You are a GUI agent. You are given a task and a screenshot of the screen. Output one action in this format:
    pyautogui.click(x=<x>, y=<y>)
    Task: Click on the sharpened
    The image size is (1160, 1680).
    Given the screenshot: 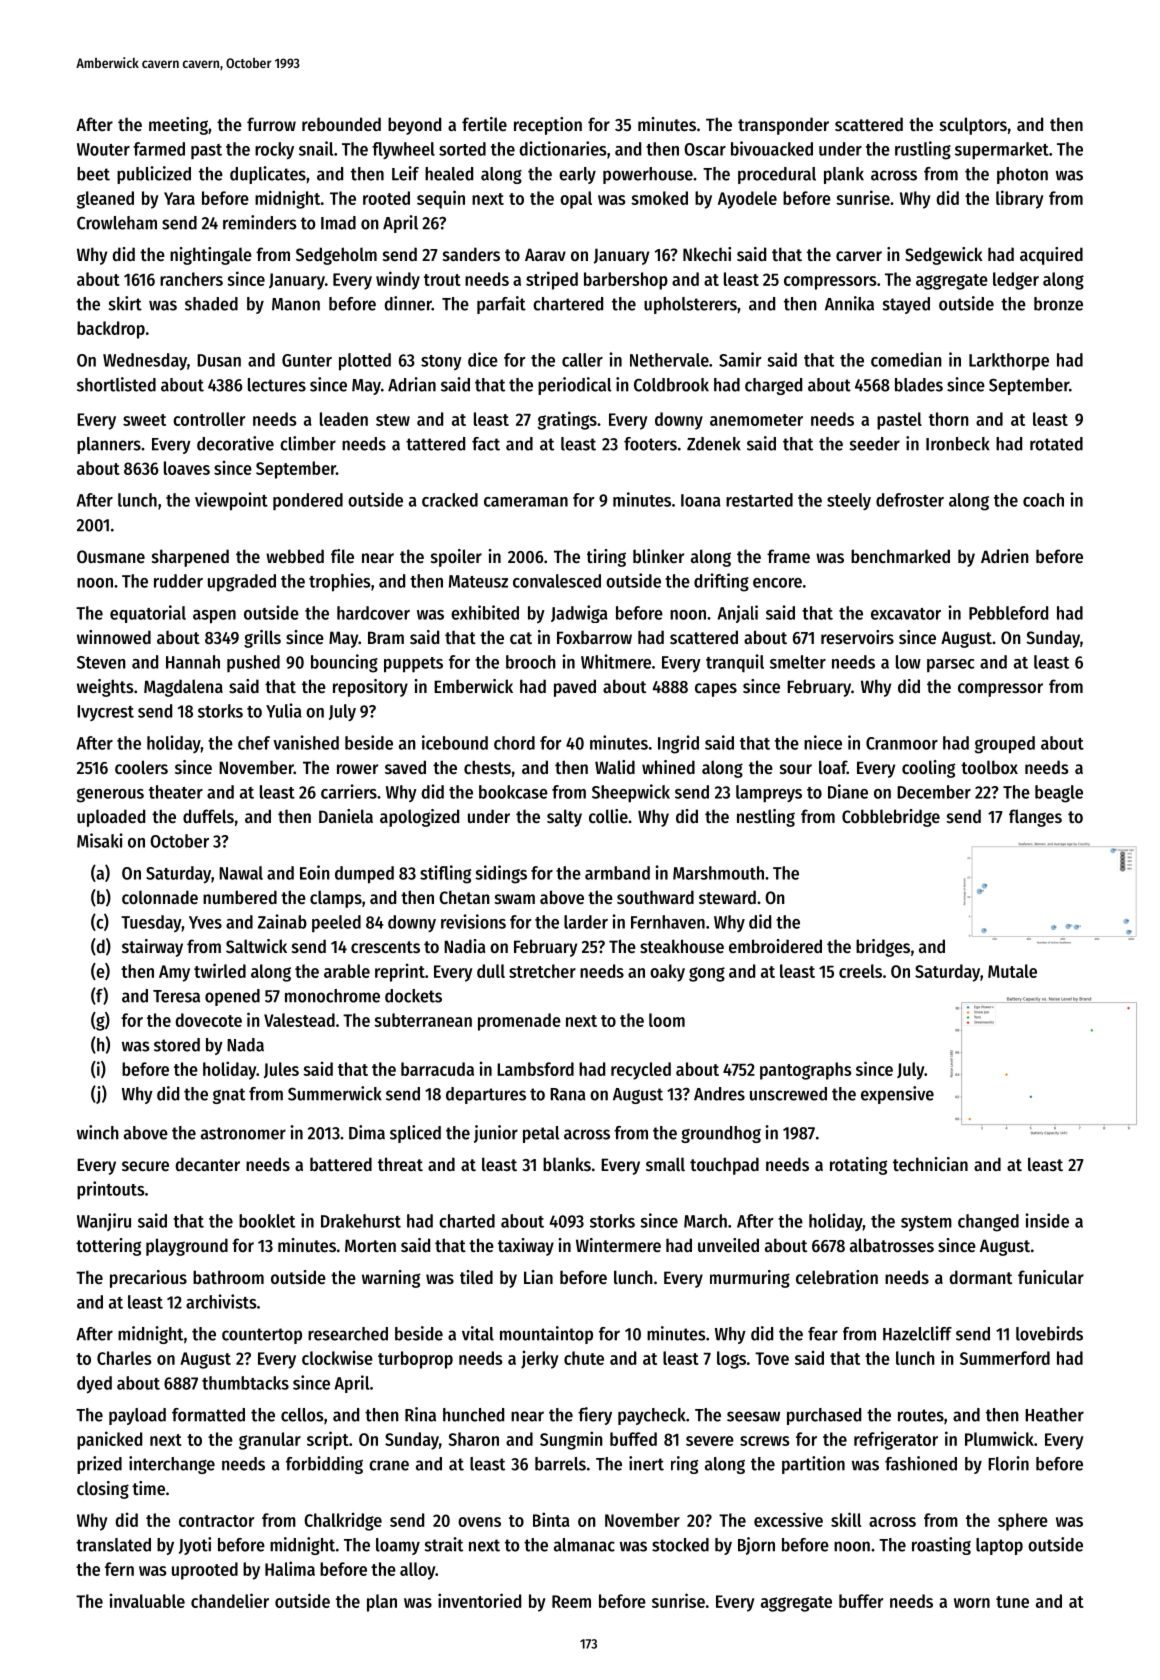 What is the action you would take?
    pyautogui.click(x=190, y=558)
